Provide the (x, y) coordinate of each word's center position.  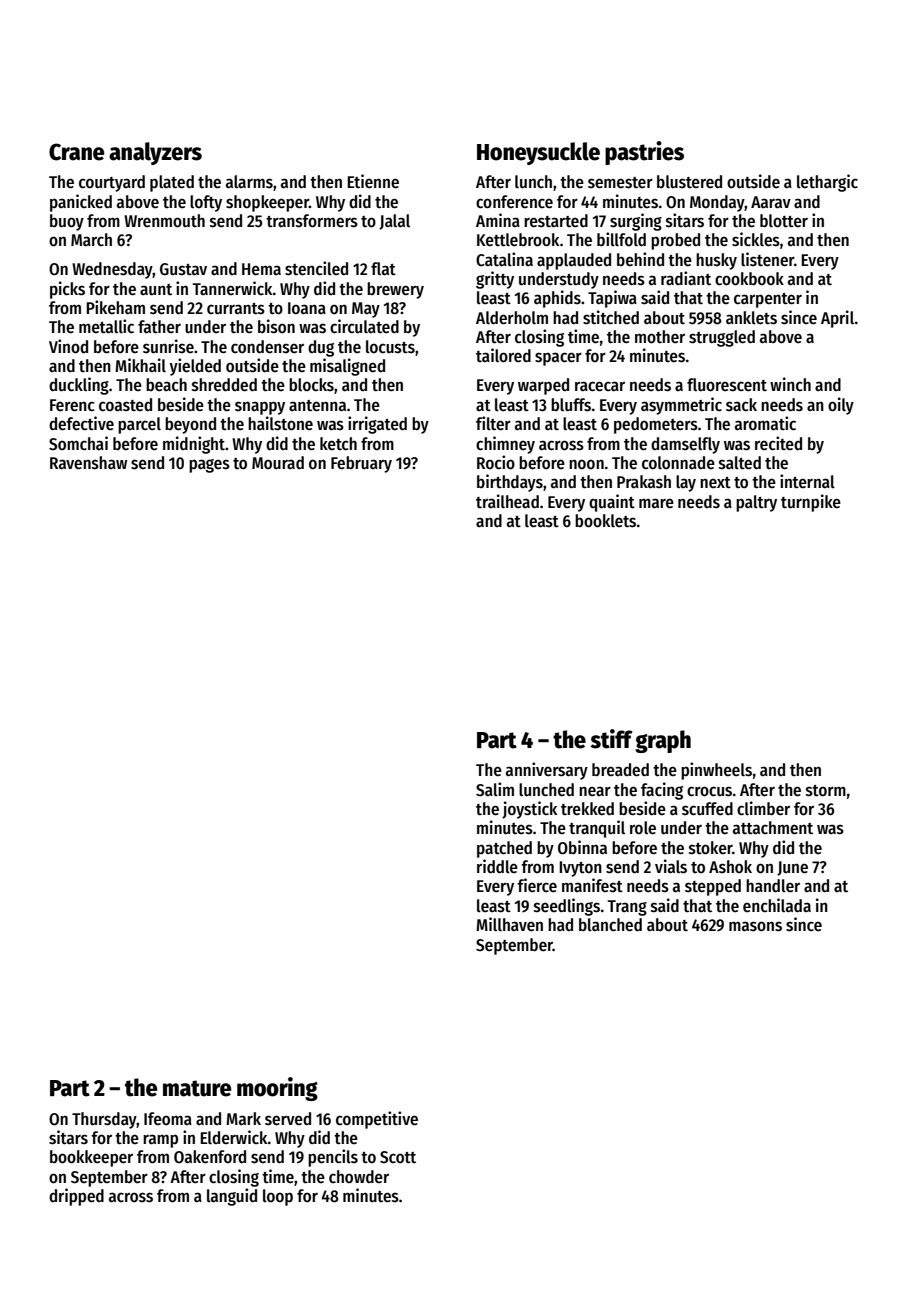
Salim (495, 789)
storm (826, 791)
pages (209, 466)
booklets (605, 521)
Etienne (373, 181)
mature (197, 1088)
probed (675, 241)
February (361, 464)
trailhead (507, 501)
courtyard (112, 183)
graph (663, 741)
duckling (79, 386)
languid (232, 1197)
